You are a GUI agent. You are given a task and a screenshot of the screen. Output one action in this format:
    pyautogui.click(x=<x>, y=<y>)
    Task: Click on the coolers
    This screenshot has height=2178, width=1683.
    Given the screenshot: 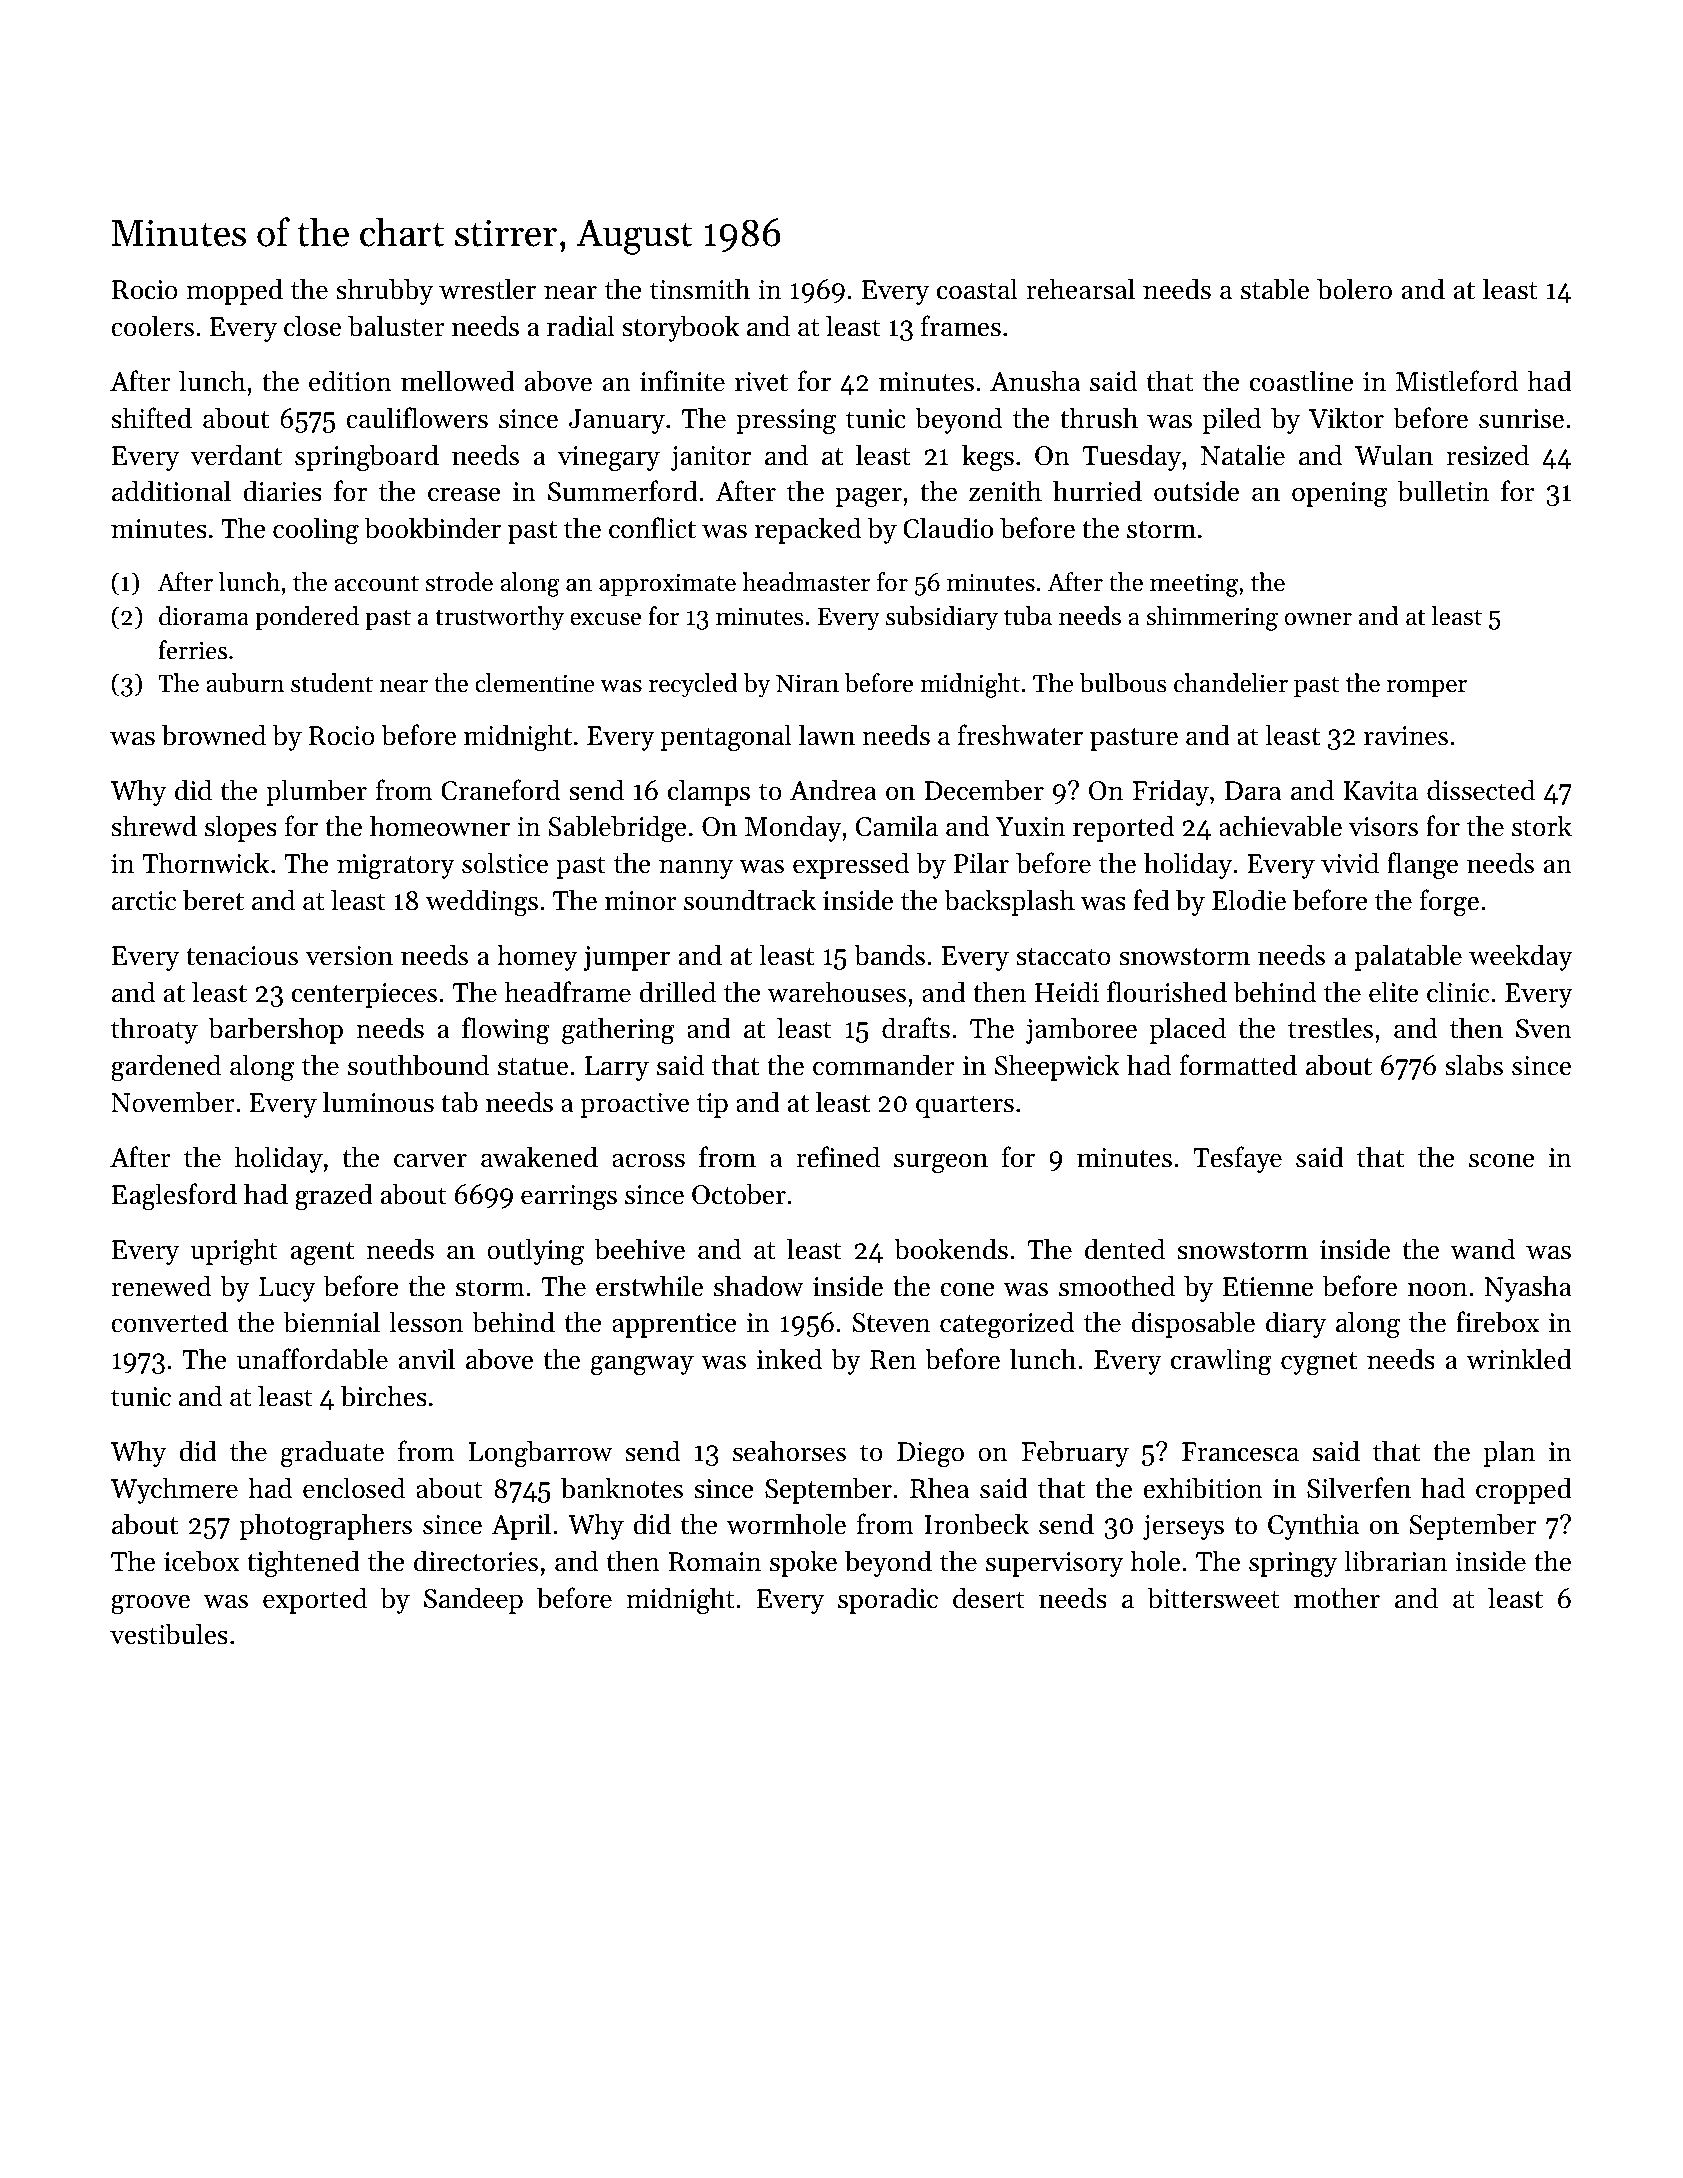 What is the action you would take?
    pyautogui.click(x=152, y=326)
